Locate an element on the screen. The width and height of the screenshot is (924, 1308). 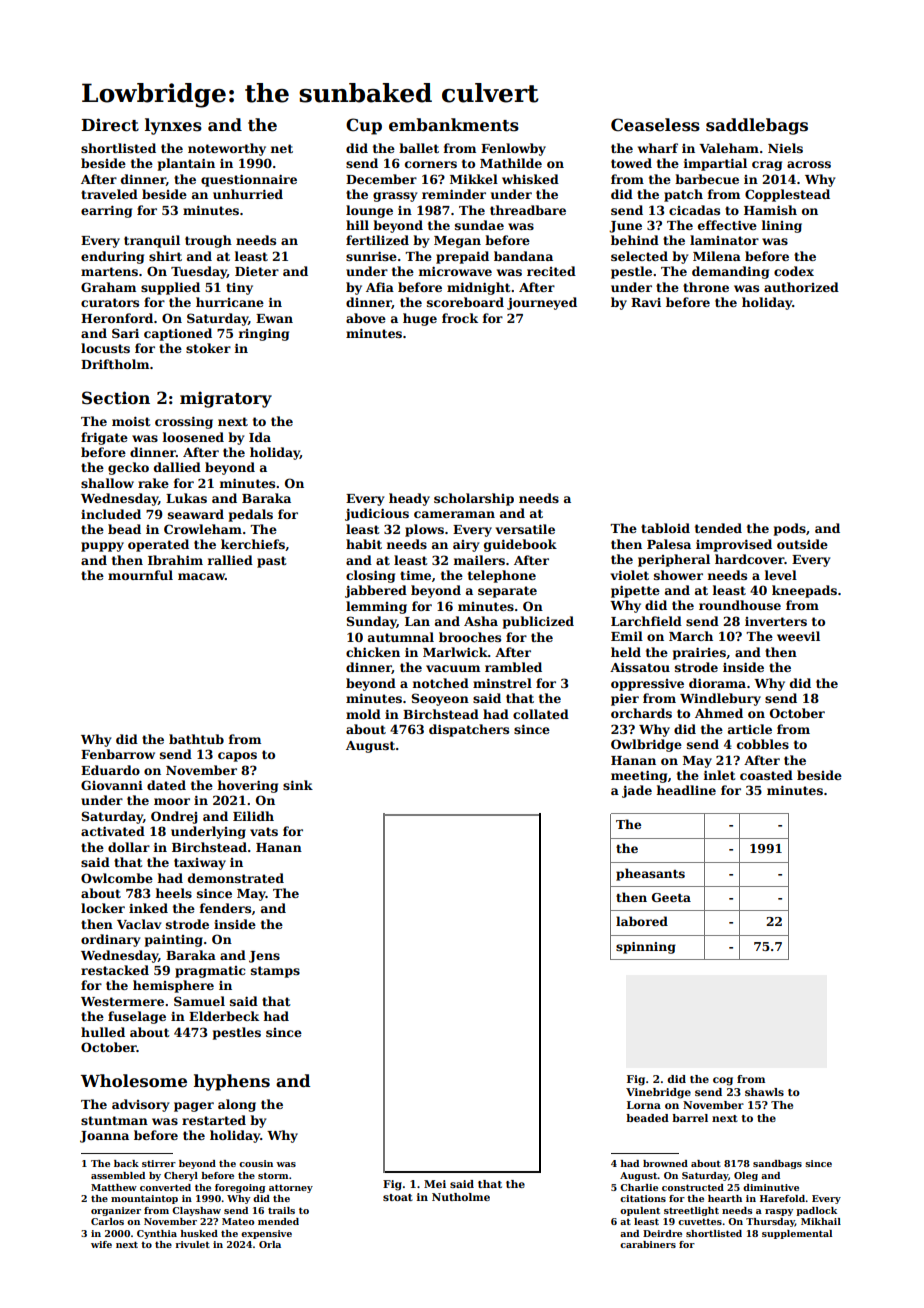
authorized is located at coordinates (801, 287).
